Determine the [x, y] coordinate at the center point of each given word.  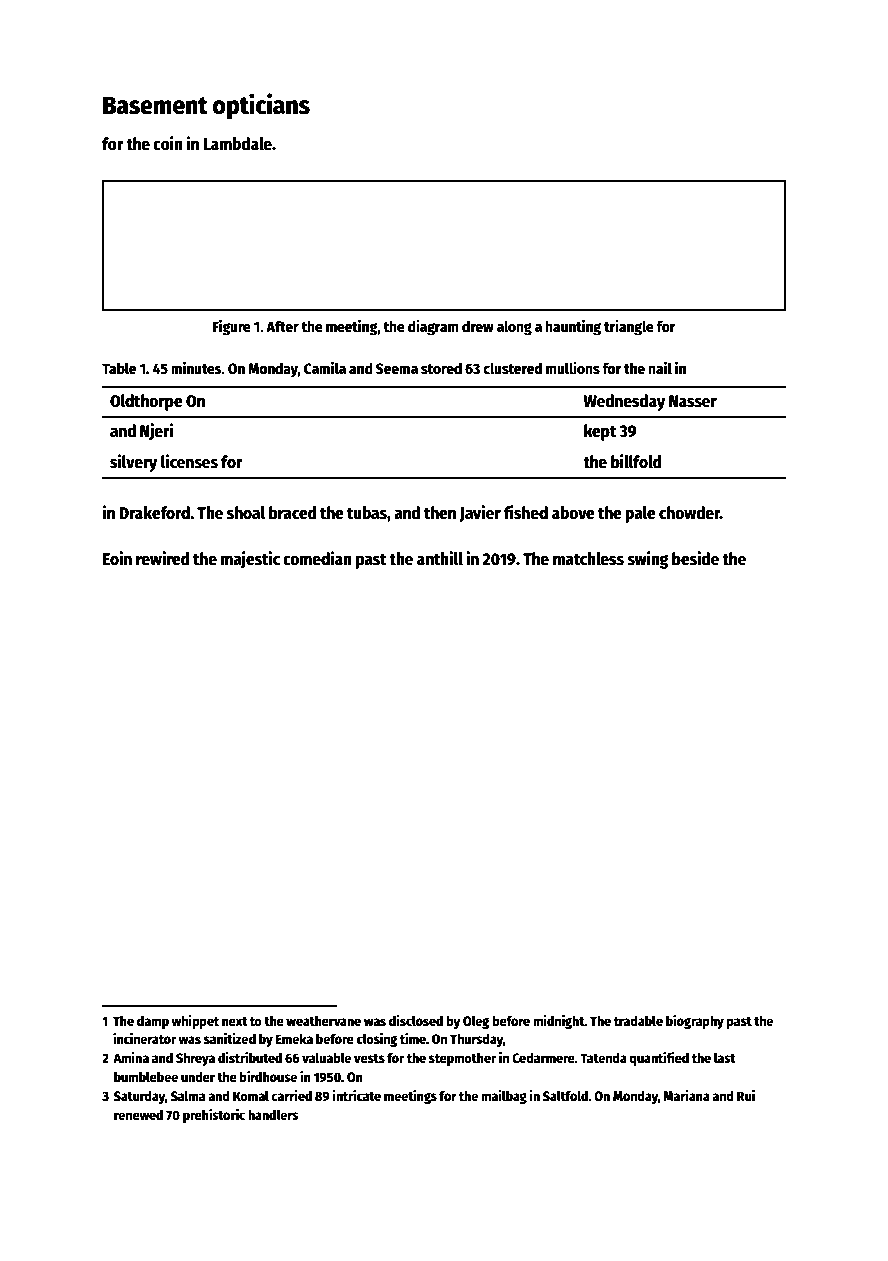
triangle [629, 328]
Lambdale [237, 144]
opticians [261, 106]
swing [647, 560]
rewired [163, 558]
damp [153, 1022]
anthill [440, 558]
